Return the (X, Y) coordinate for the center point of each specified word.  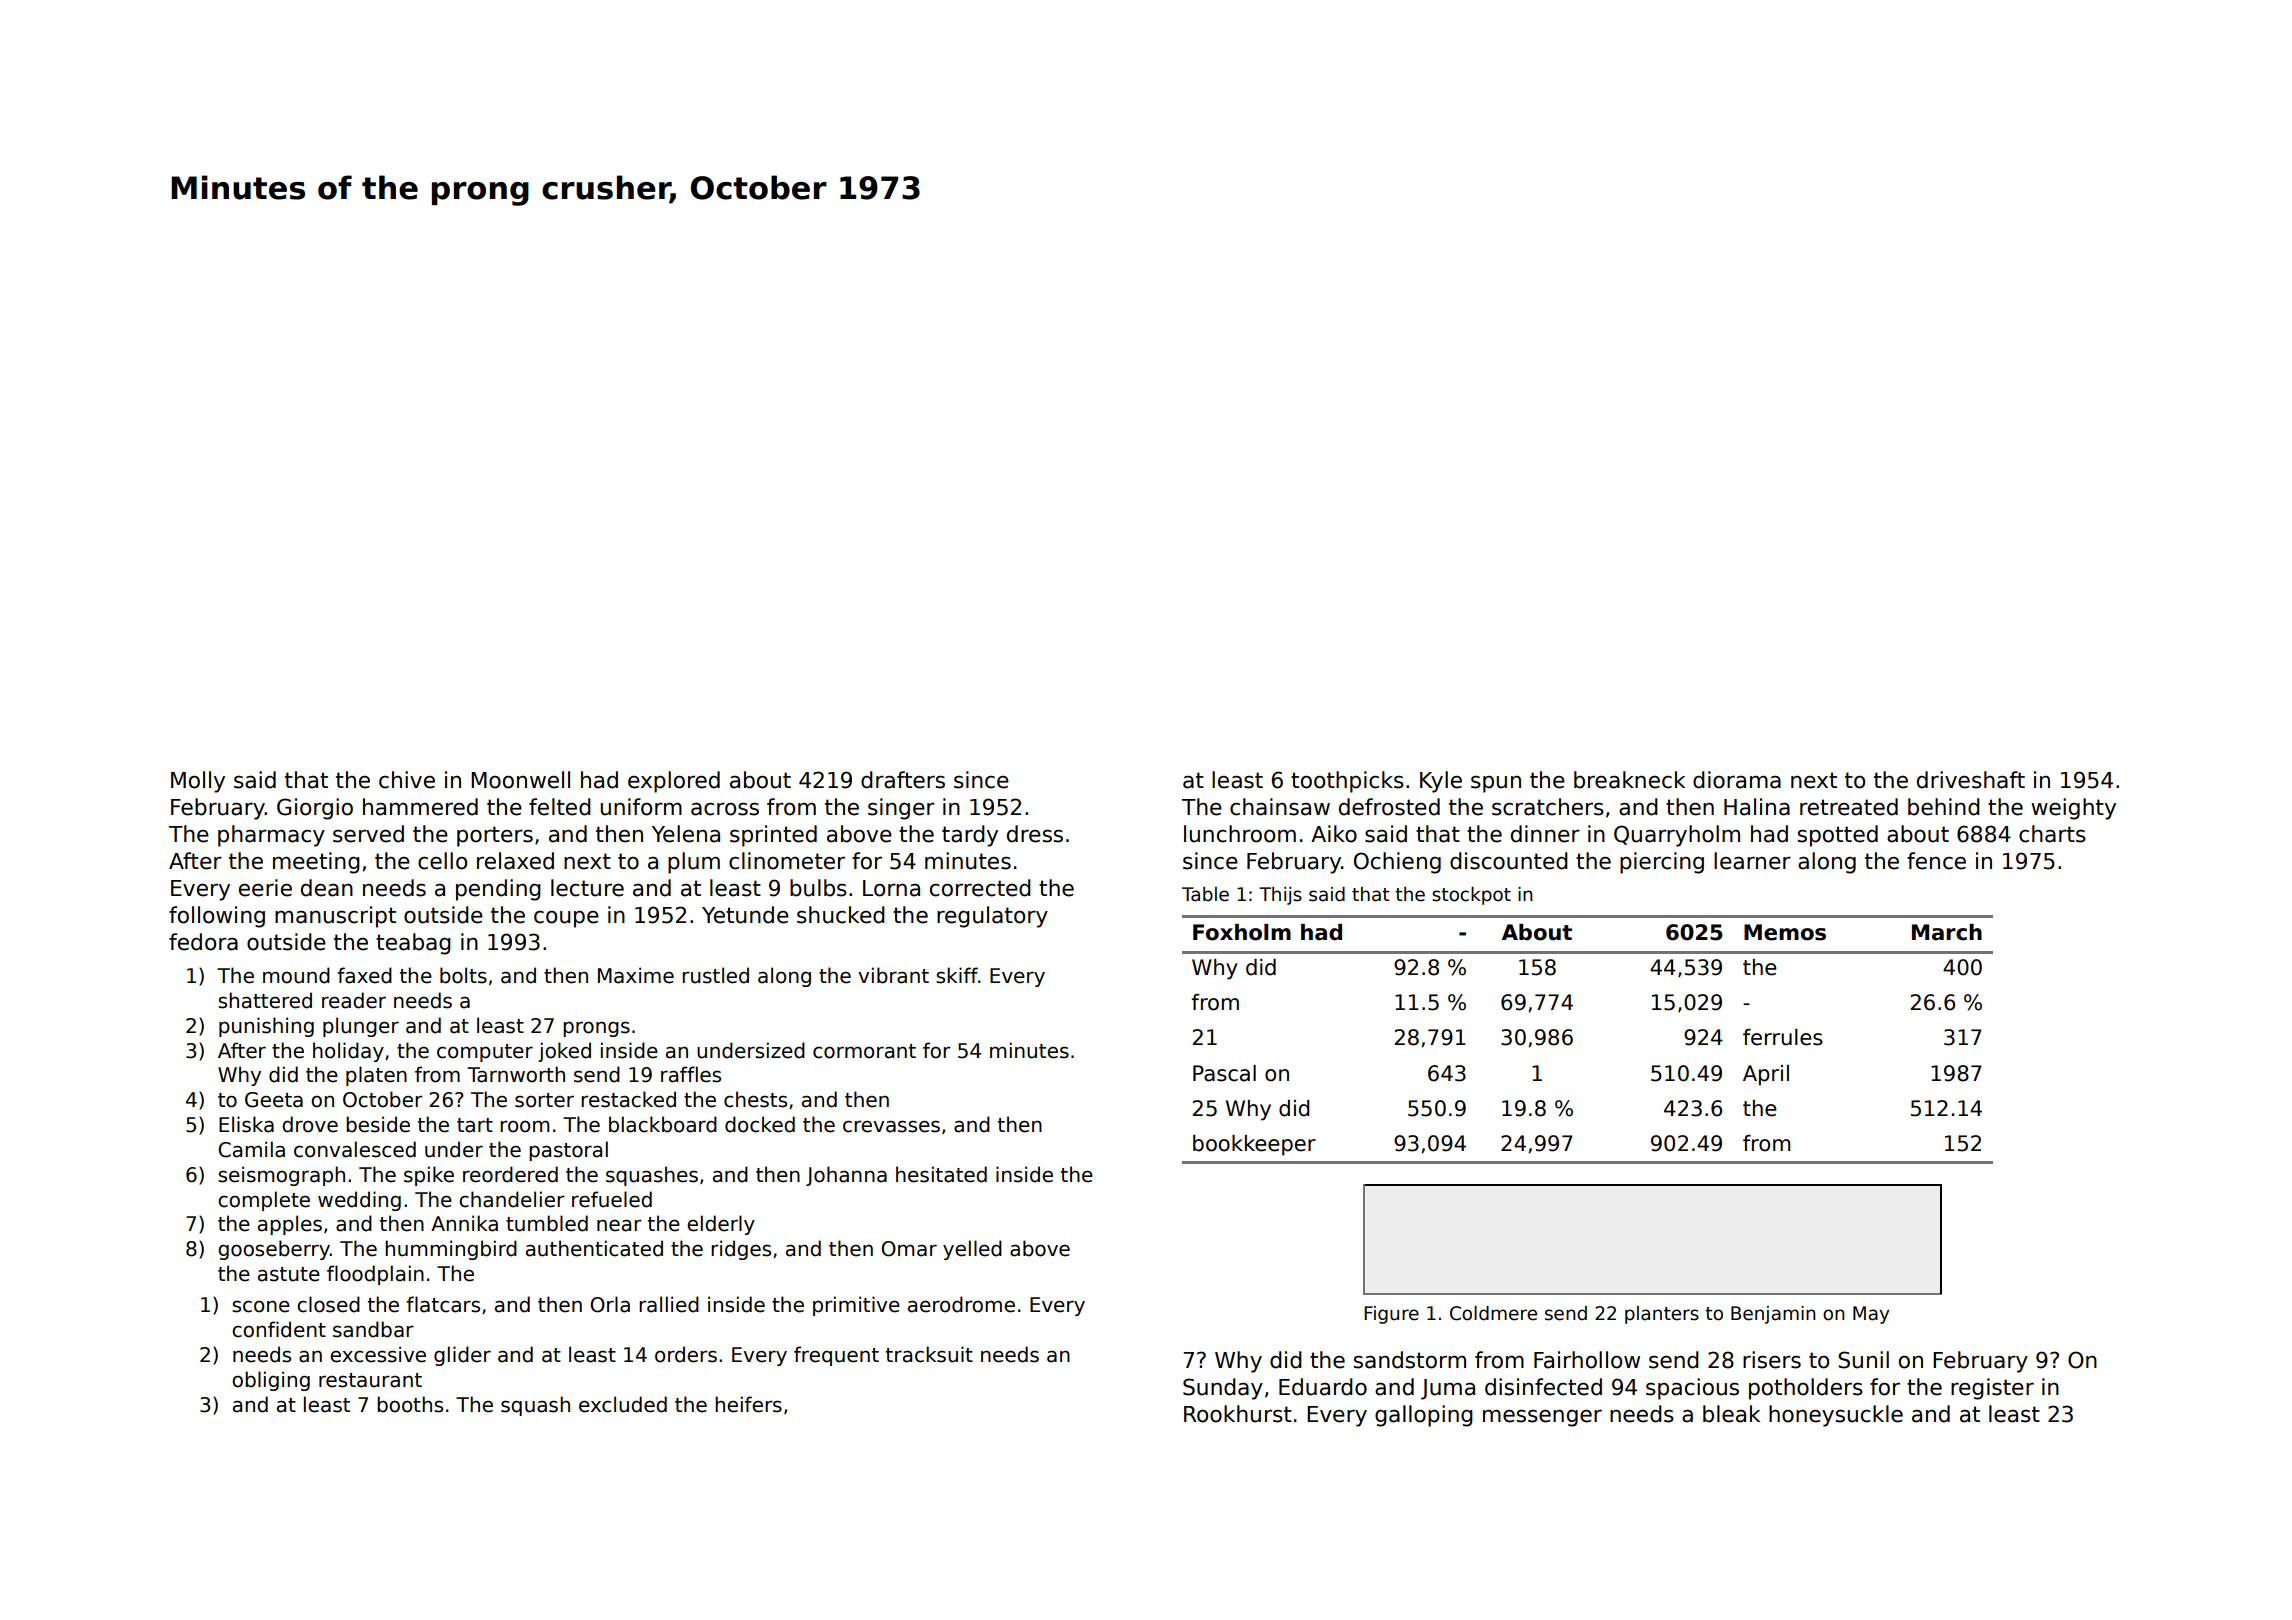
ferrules (1783, 1037)
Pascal (1224, 1073)
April (1766, 1075)
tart (475, 1125)
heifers (748, 1404)
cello (442, 861)
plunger (361, 1027)
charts (2052, 834)
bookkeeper (1254, 1145)
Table (1205, 894)
